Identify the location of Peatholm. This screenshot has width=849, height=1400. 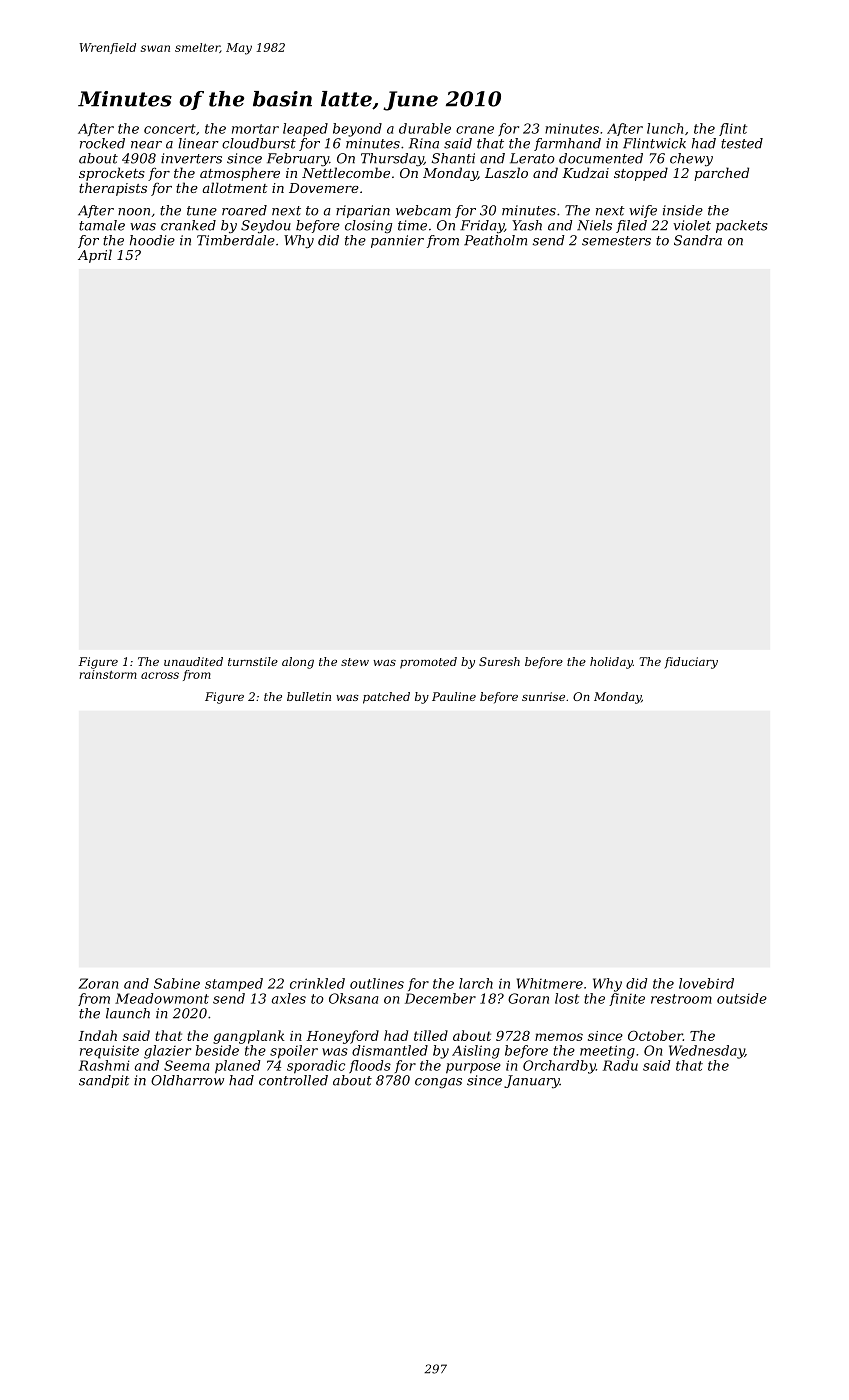
(495, 240).
